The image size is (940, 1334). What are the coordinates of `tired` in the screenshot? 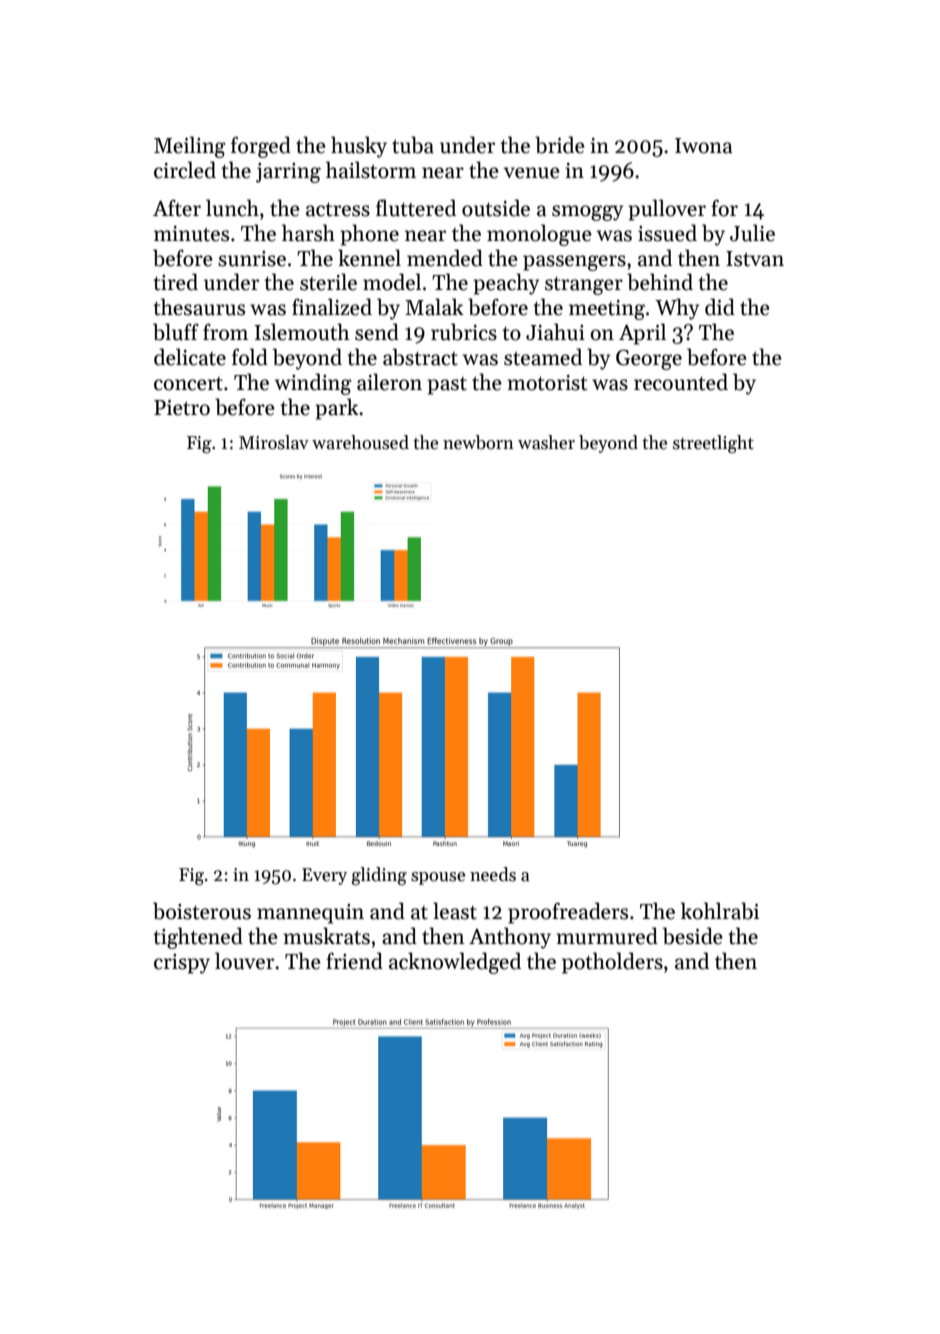 It's located at (176, 282).
